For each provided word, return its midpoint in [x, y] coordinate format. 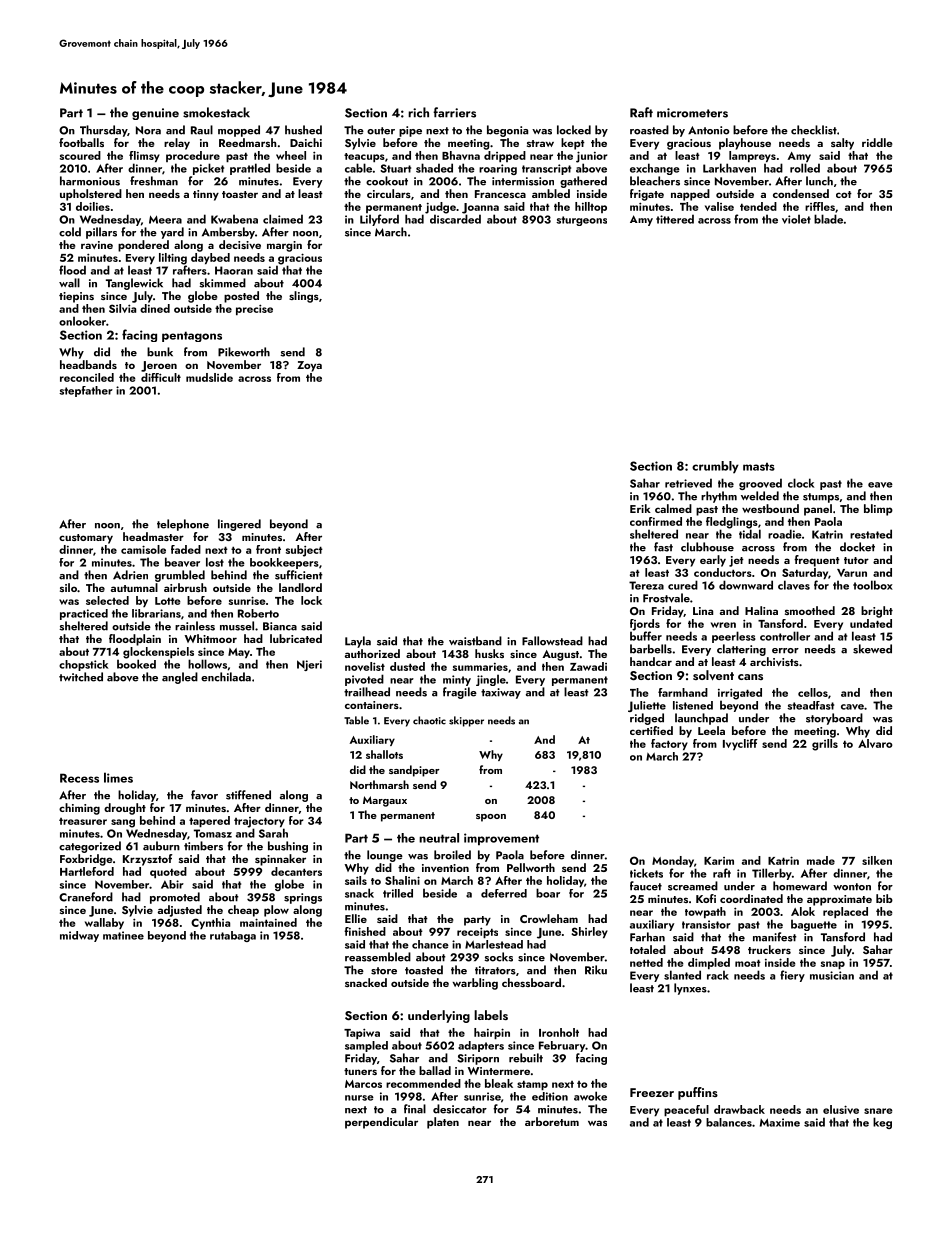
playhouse [745, 144]
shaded [434, 168]
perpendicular [381, 1123]
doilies [93, 206]
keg [882, 1123]
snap [833, 965]
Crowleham [549, 918]
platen [443, 1123]
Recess [79, 778]
